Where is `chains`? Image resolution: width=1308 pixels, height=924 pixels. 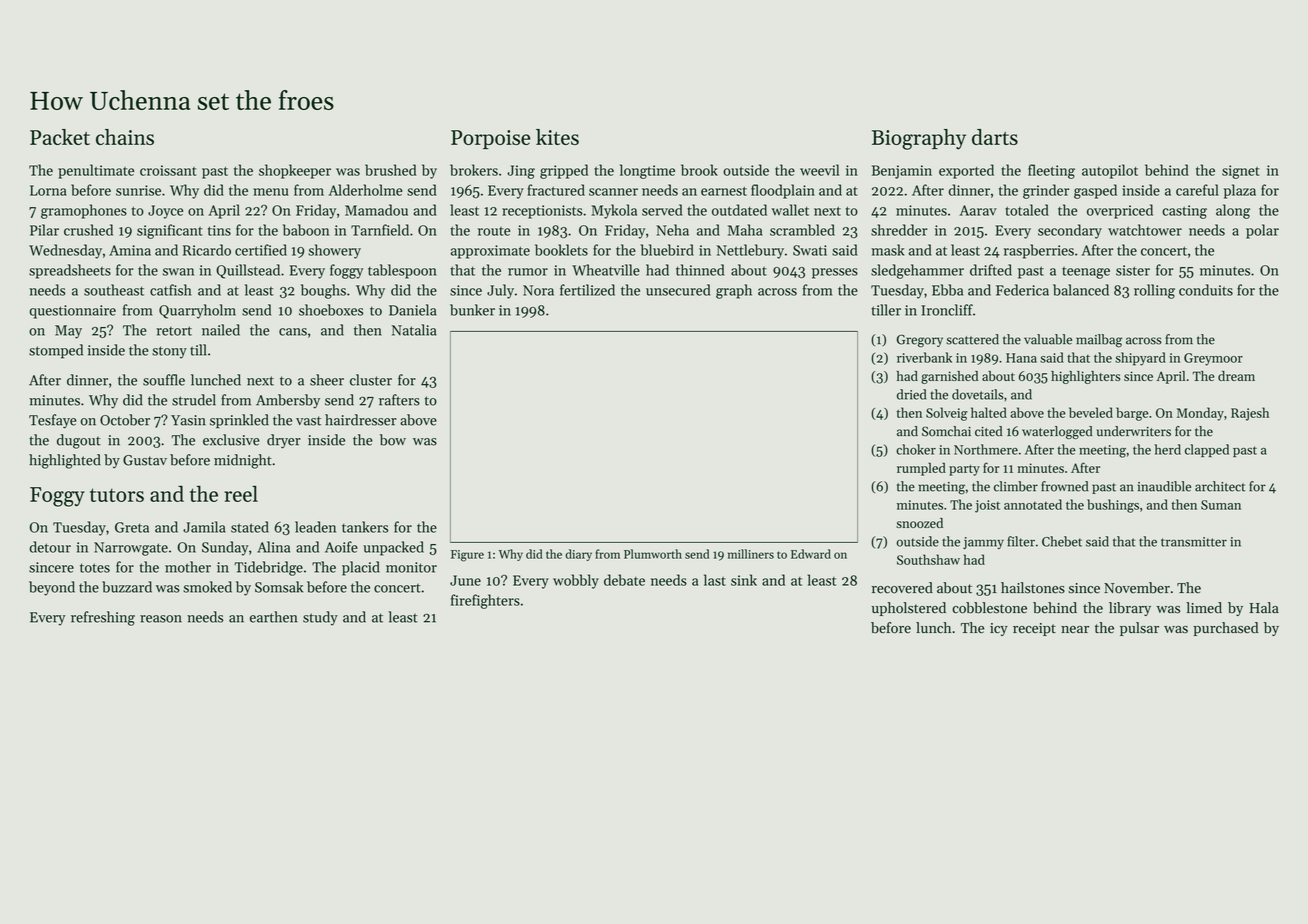 chains is located at coordinates (125, 137).
